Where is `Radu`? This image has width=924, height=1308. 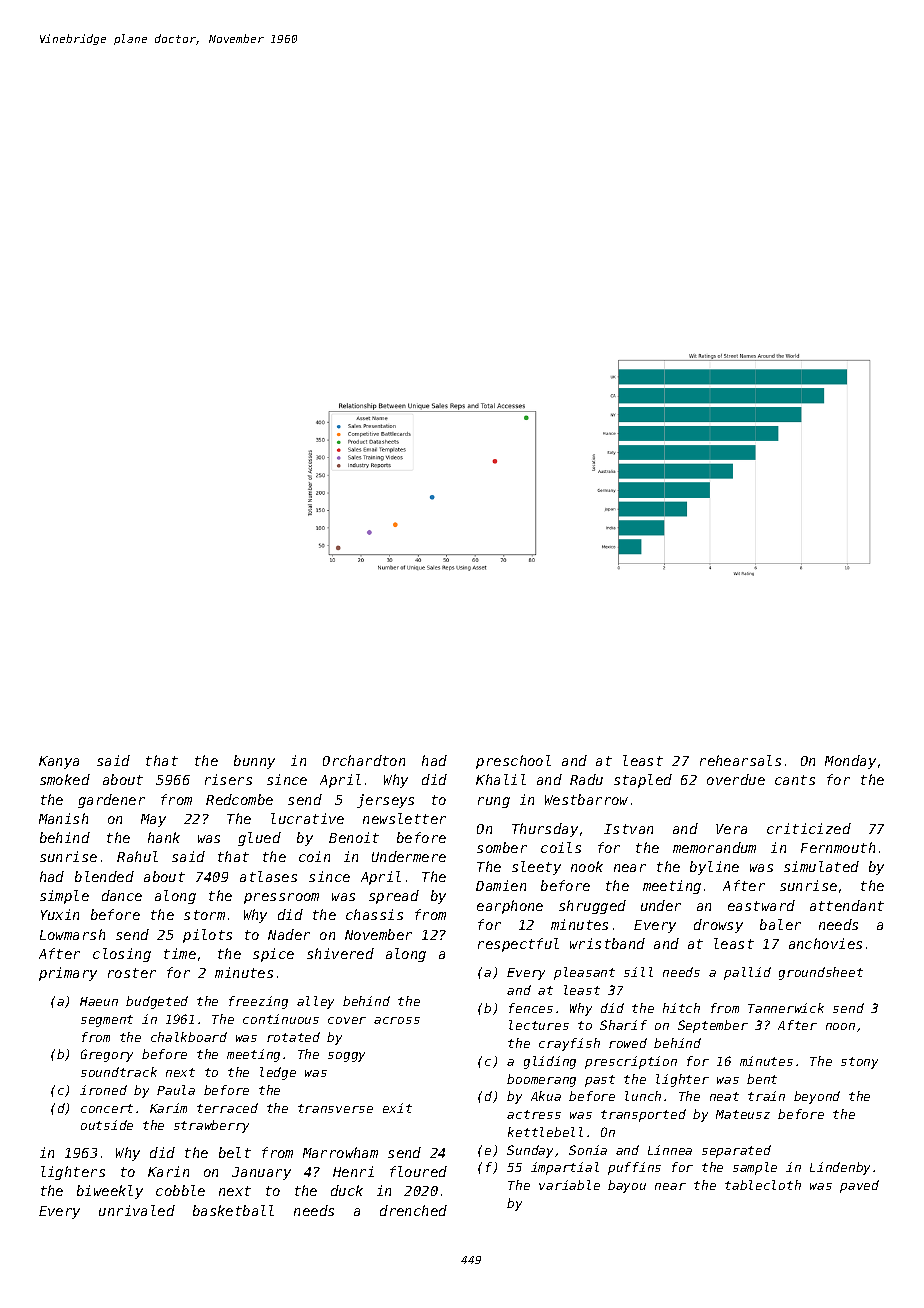
Radu is located at coordinates (586, 779).
